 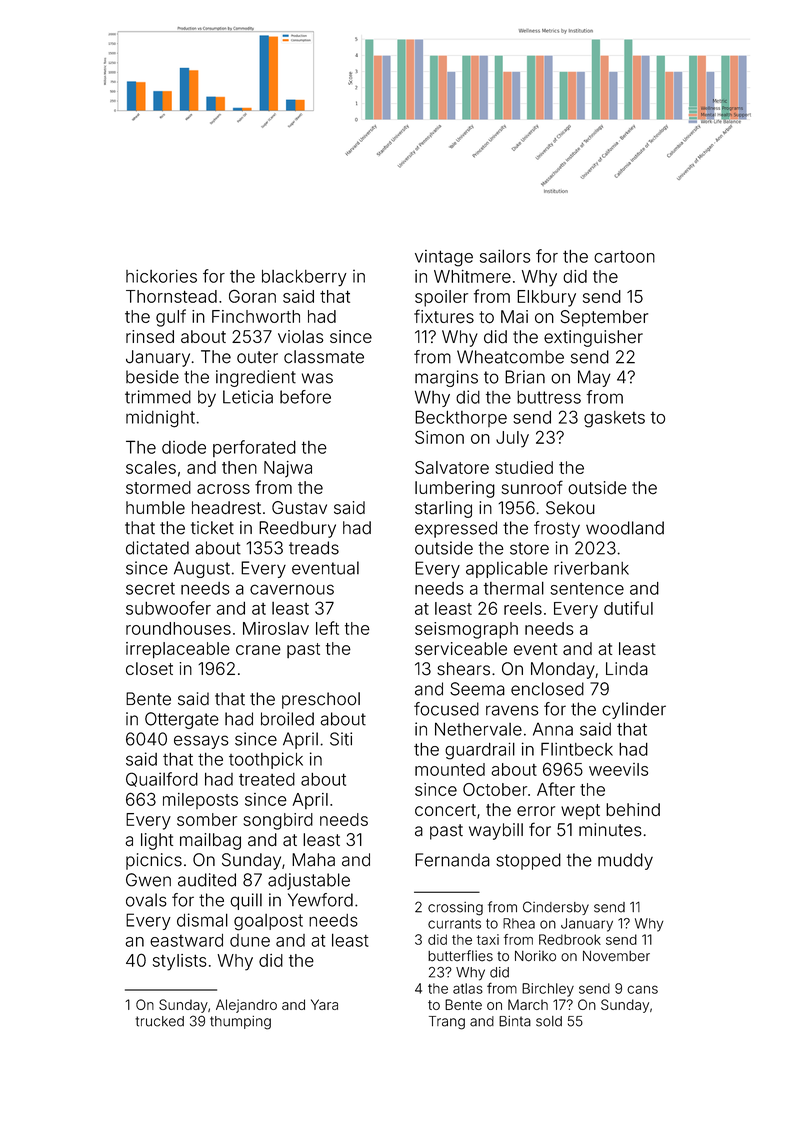 What do you see at coordinates (546, 298) in the screenshot?
I see `Elkbury` at bounding box center [546, 298].
